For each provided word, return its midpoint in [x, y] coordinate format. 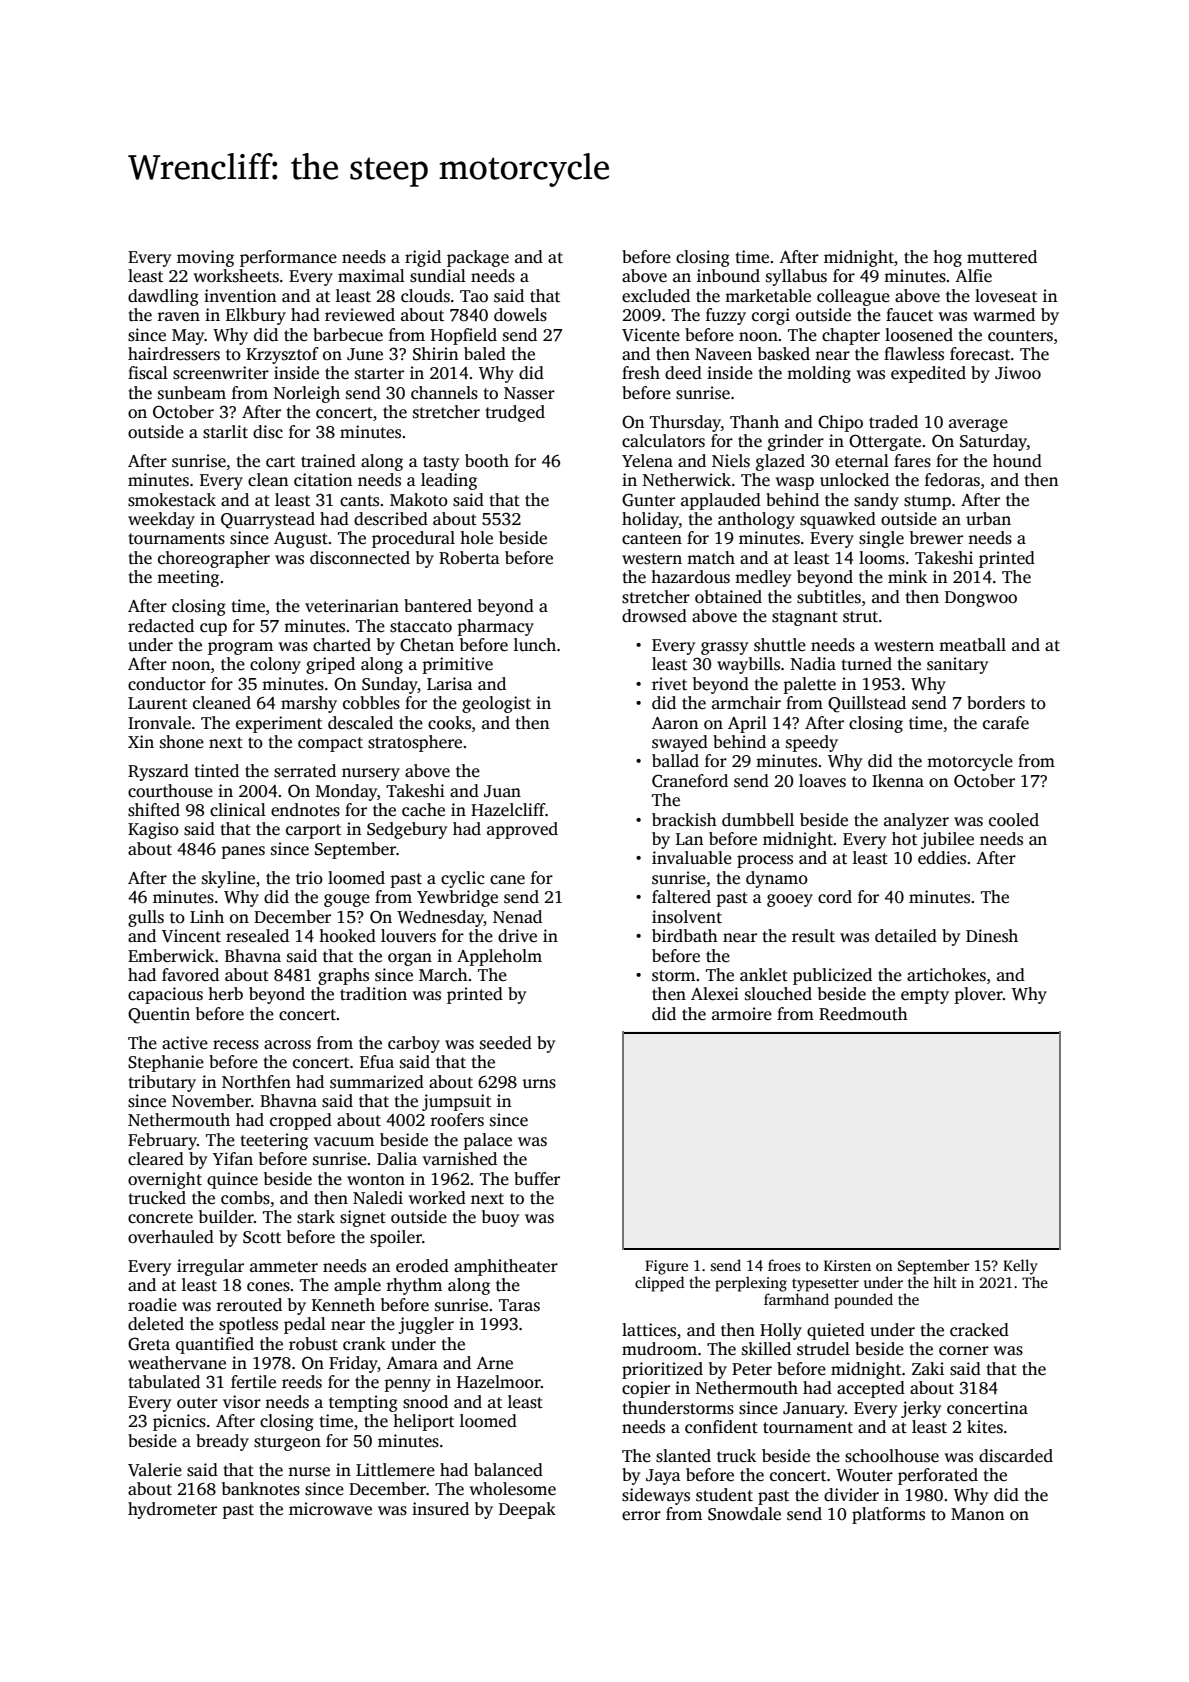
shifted [154, 810]
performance [288, 258]
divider [851, 1495]
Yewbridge [457, 898]
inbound [728, 276]
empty [925, 996]
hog [947, 258]
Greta [149, 1344]
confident [721, 1427]
